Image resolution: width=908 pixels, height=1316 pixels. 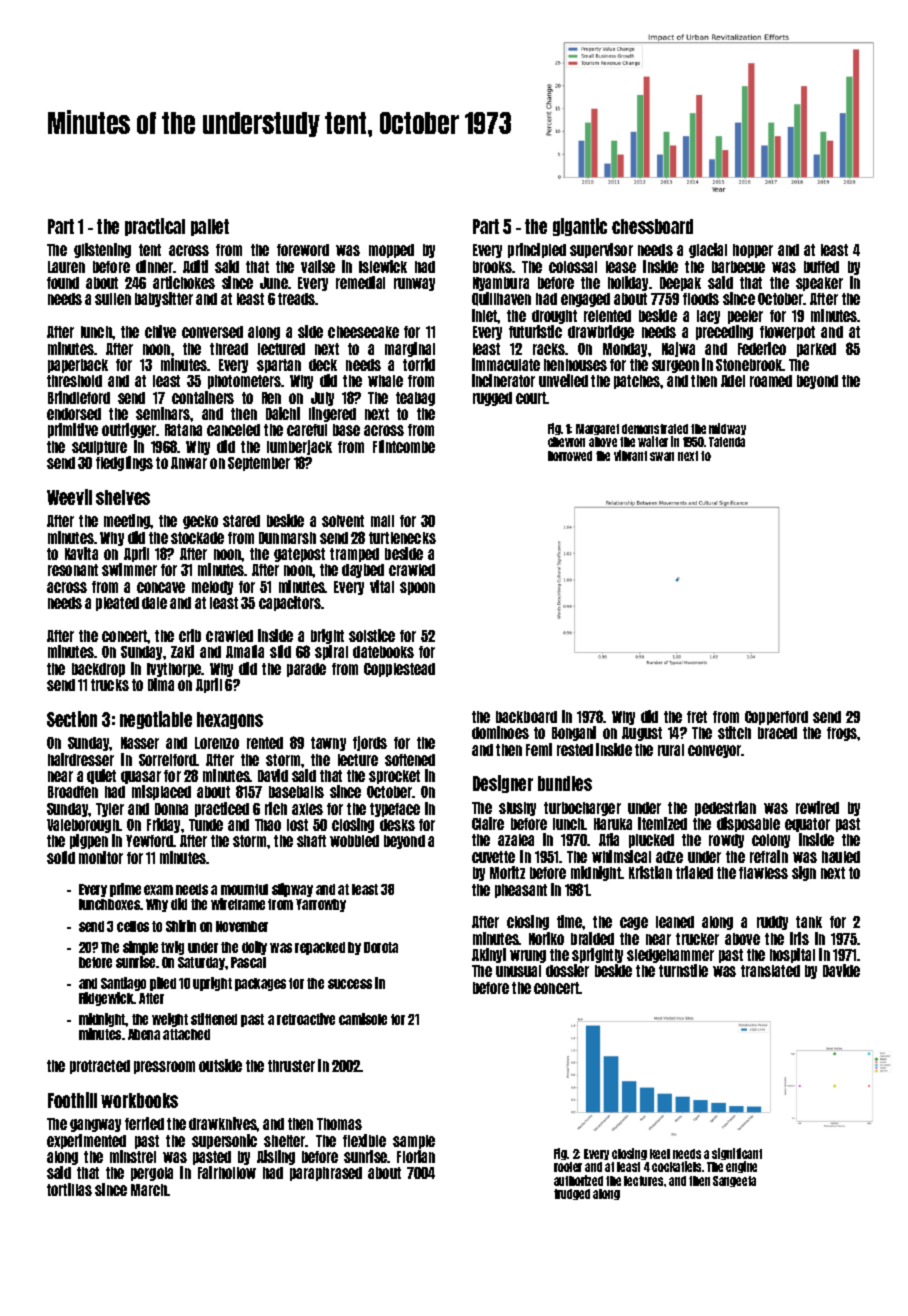 I want to click on fret, so click(x=697, y=717).
